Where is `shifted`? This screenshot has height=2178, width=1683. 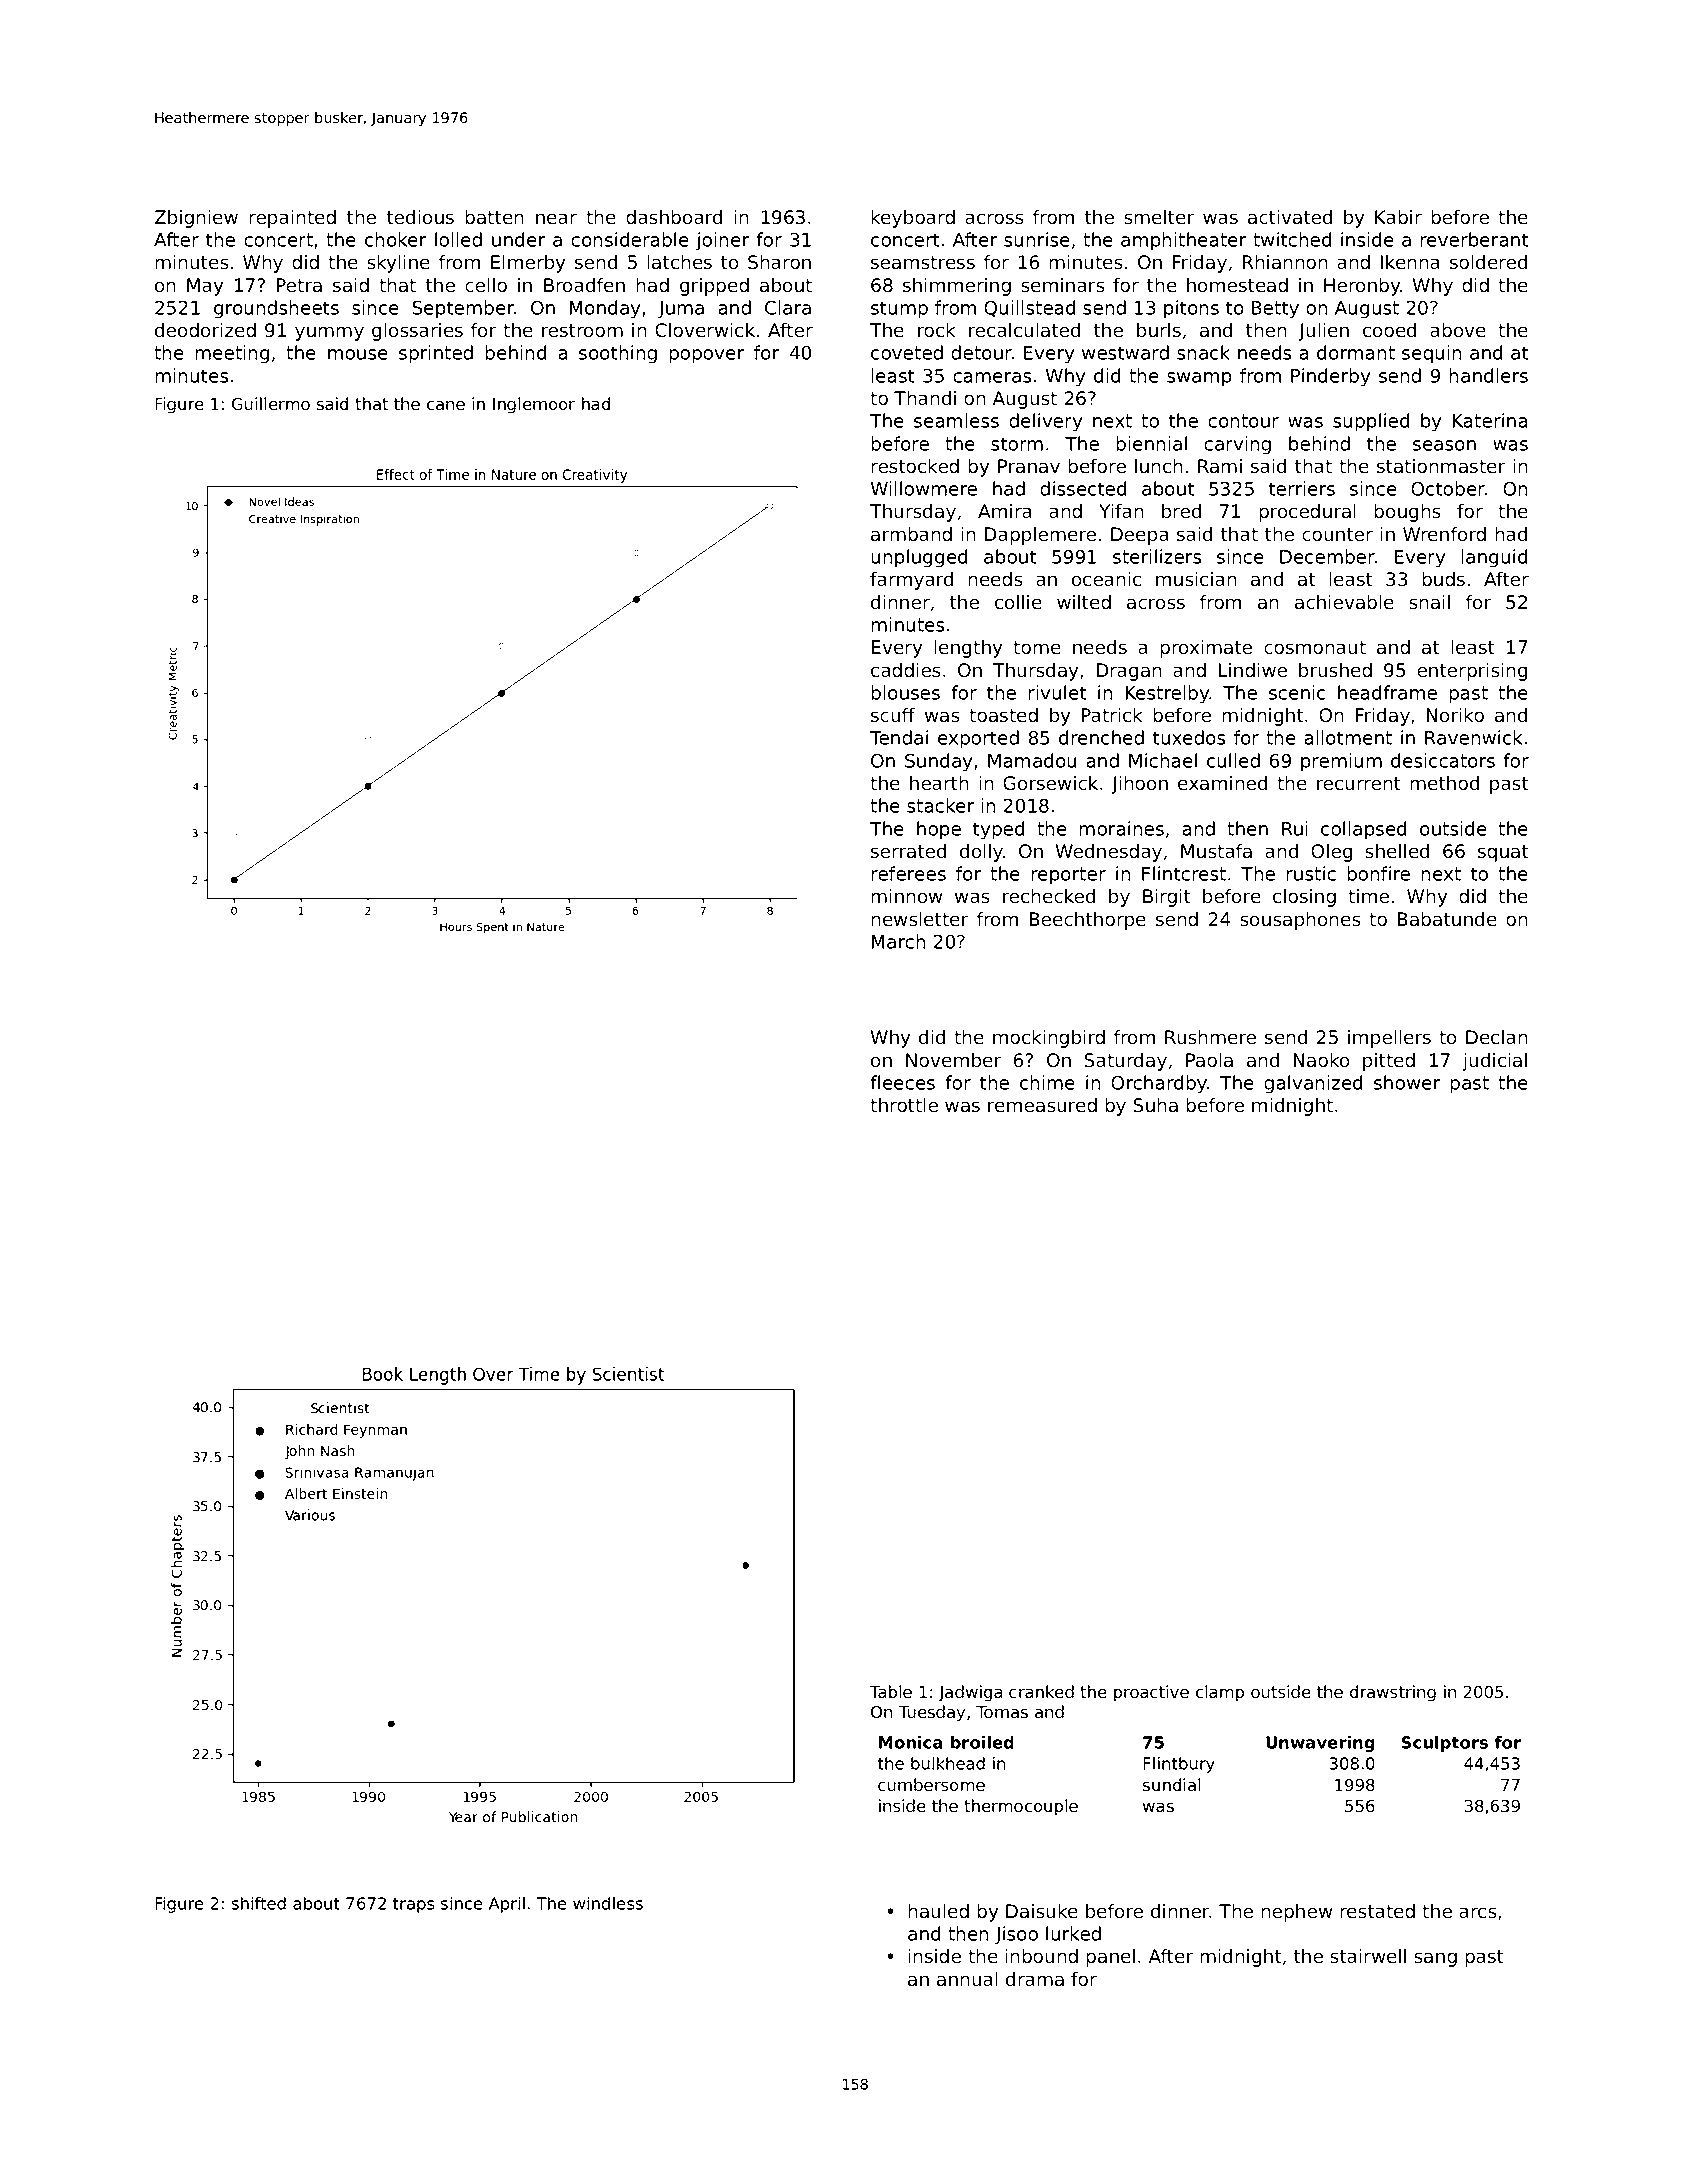
shifted is located at coordinates (259, 1903).
